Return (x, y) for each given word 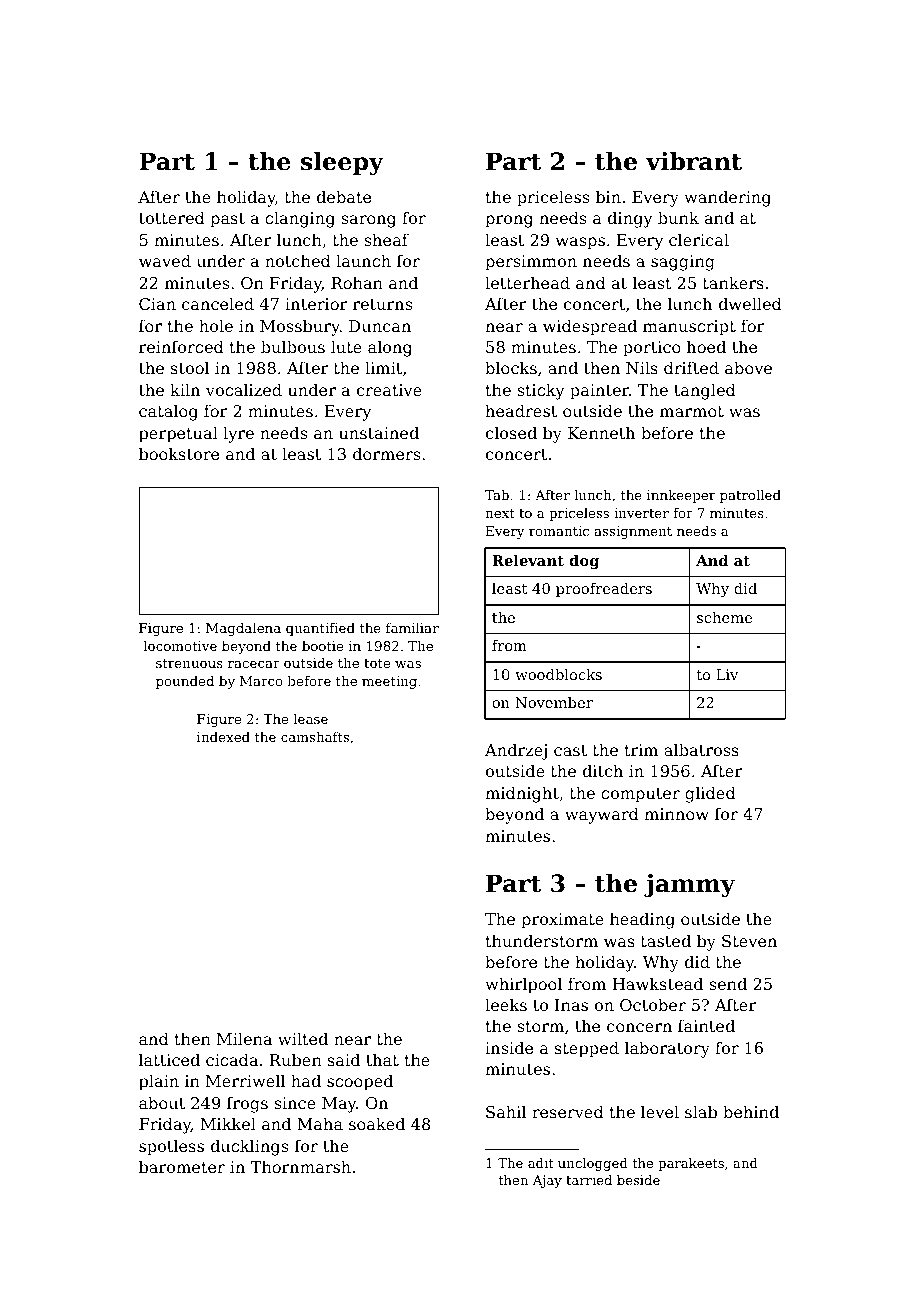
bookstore (179, 453)
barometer (182, 1166)
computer (640, 795)
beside (638, 1180)
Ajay (547, 1181)
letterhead (527, 282)
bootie (322, 646)
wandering (727, 198)
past (228, 220)
